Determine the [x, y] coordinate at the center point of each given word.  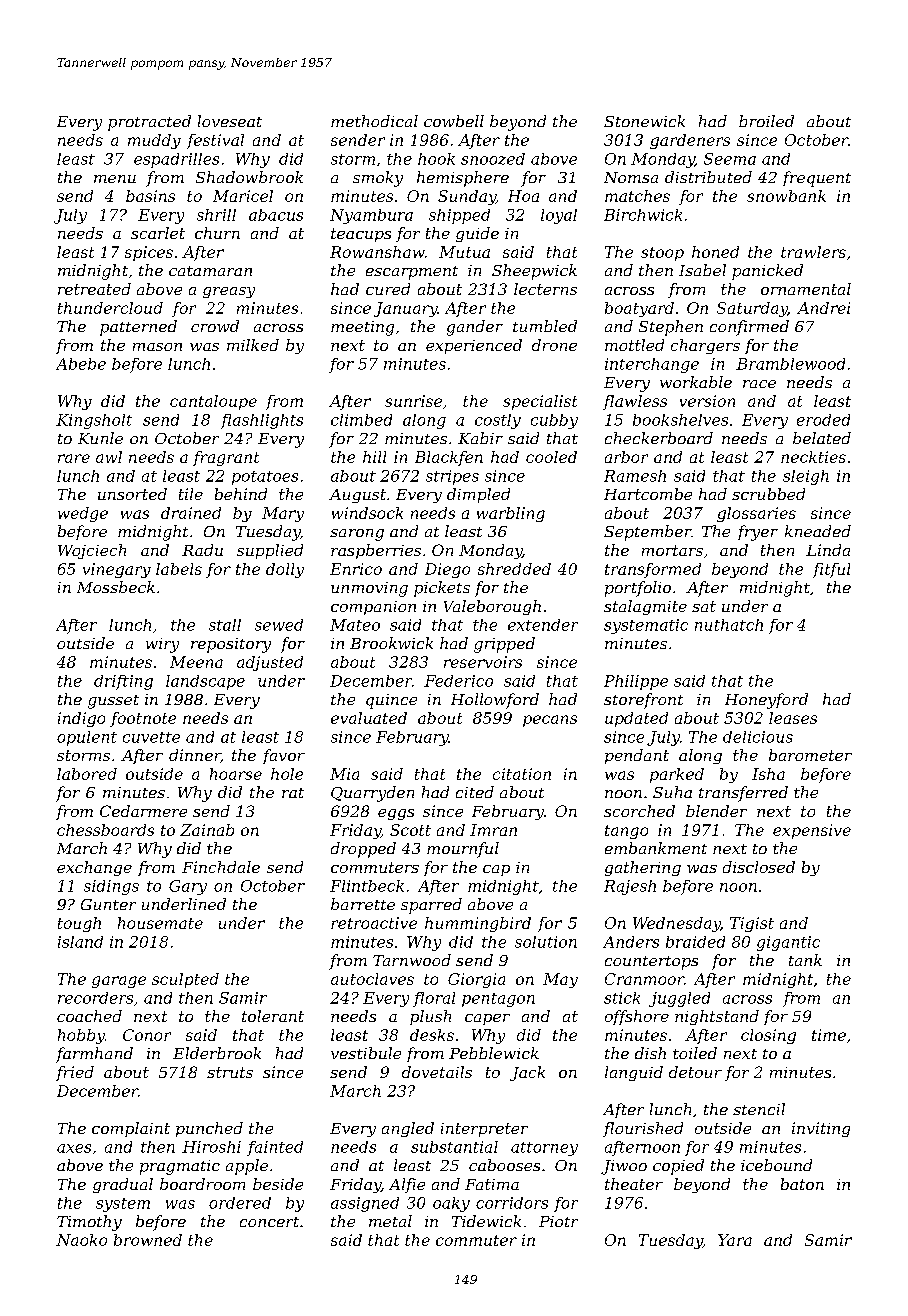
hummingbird [478, 924]
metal [390, 1221]
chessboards [105, 830]
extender [543, 625]
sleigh [806, 477]
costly [498, 421]
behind [241, 494]
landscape [205, 682]
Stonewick [644, 121]
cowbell [454, 121]
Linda [828, 550]
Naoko [81, 1240]
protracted [149, 123]
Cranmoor [644, 979]
